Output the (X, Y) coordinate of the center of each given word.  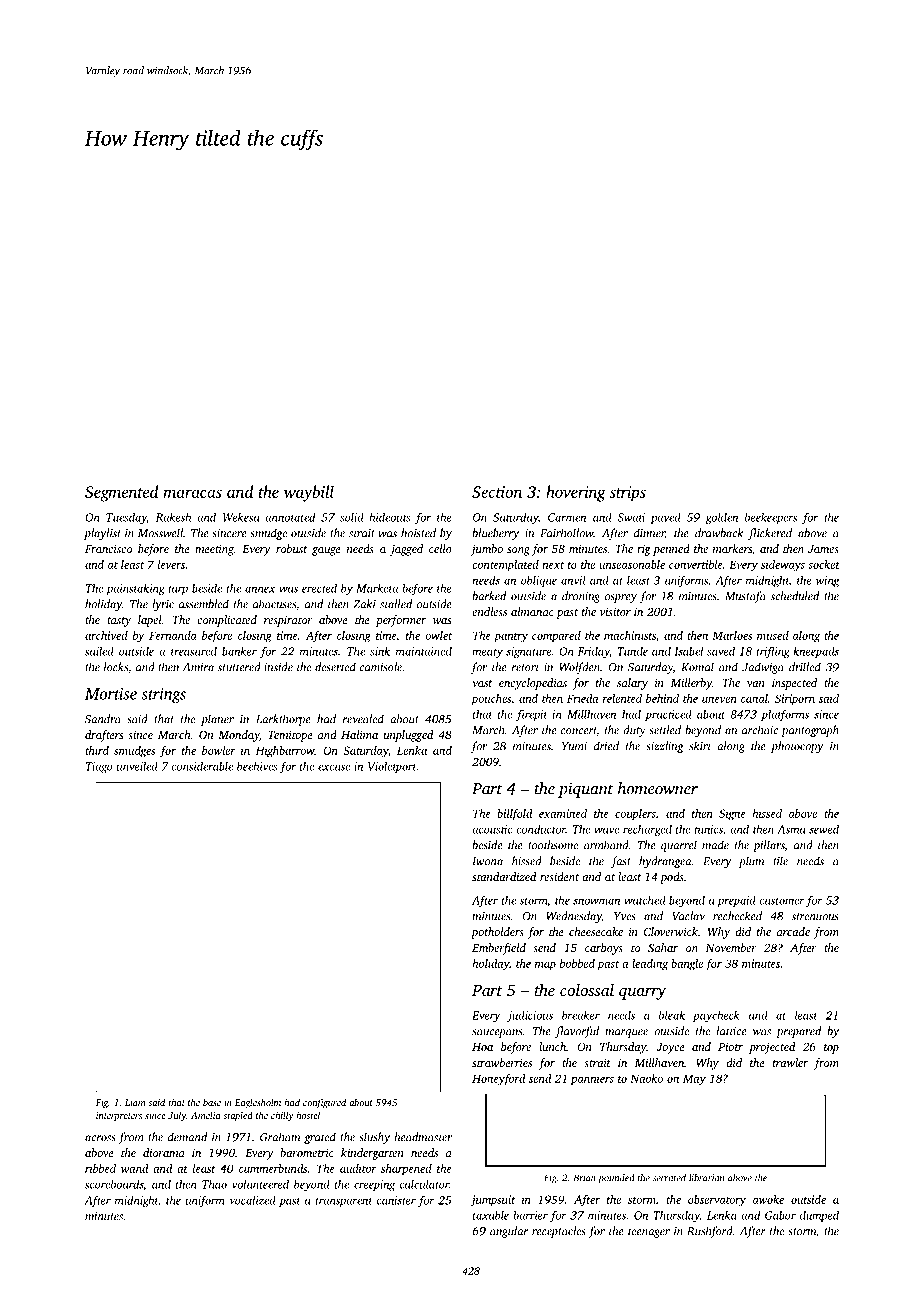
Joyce (670, 1048)
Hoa (482, 1047)
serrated (669, 1178)
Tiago (99, 767)
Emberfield (499, 949)
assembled (204, 604)
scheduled (795, 596)
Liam (135, 1102)
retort (525, 668)
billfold (515, 815)
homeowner (658, 788)
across (100, 1138)
